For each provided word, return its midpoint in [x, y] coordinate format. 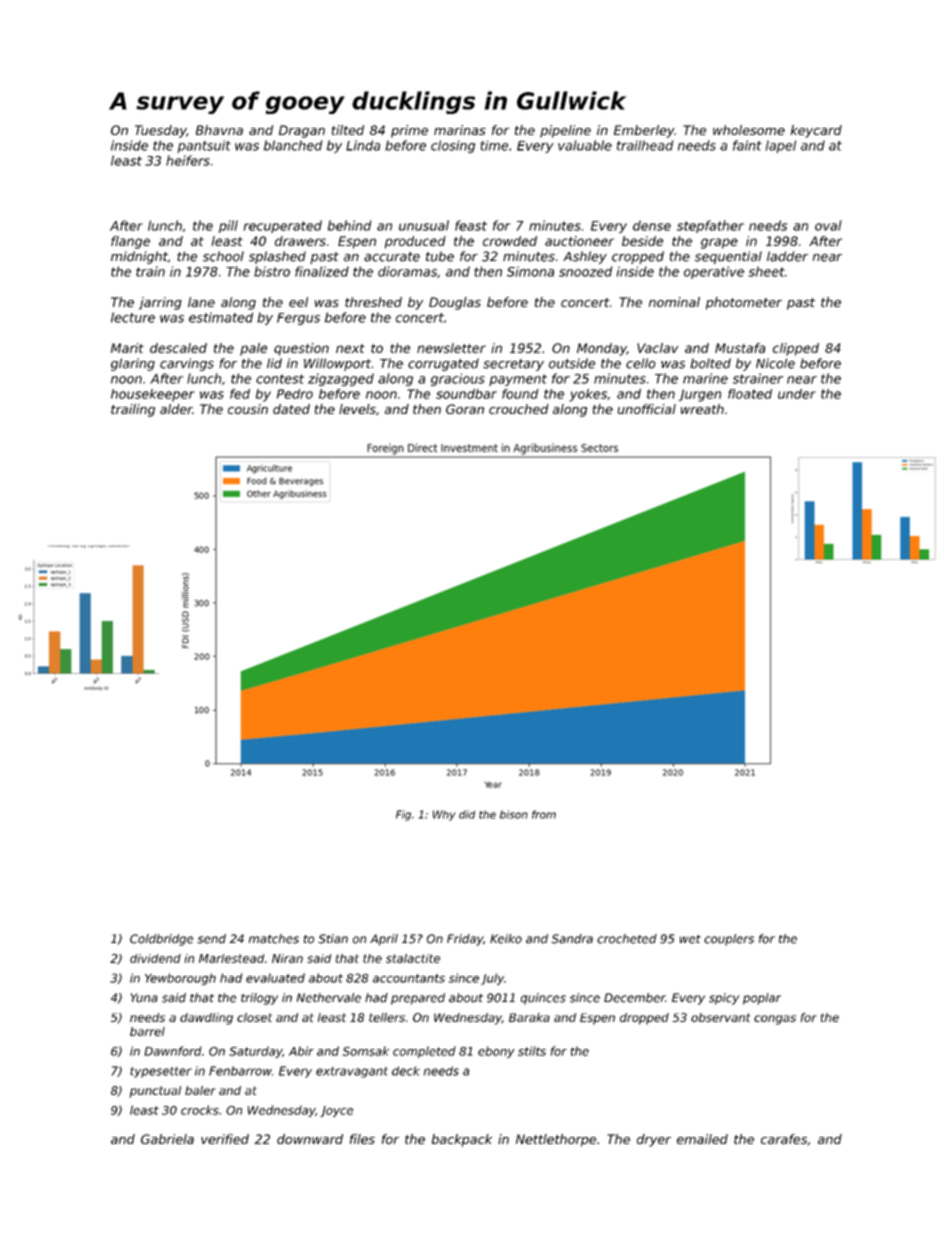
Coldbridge [161, 940]
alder [176, 409]
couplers [729, 940]
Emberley [644, 131]
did [467, 814]
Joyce [336, 1111]
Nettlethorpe [556, 1140]
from [544, 814]
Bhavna [219, 130]
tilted [348, 130]
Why [444, 815]
